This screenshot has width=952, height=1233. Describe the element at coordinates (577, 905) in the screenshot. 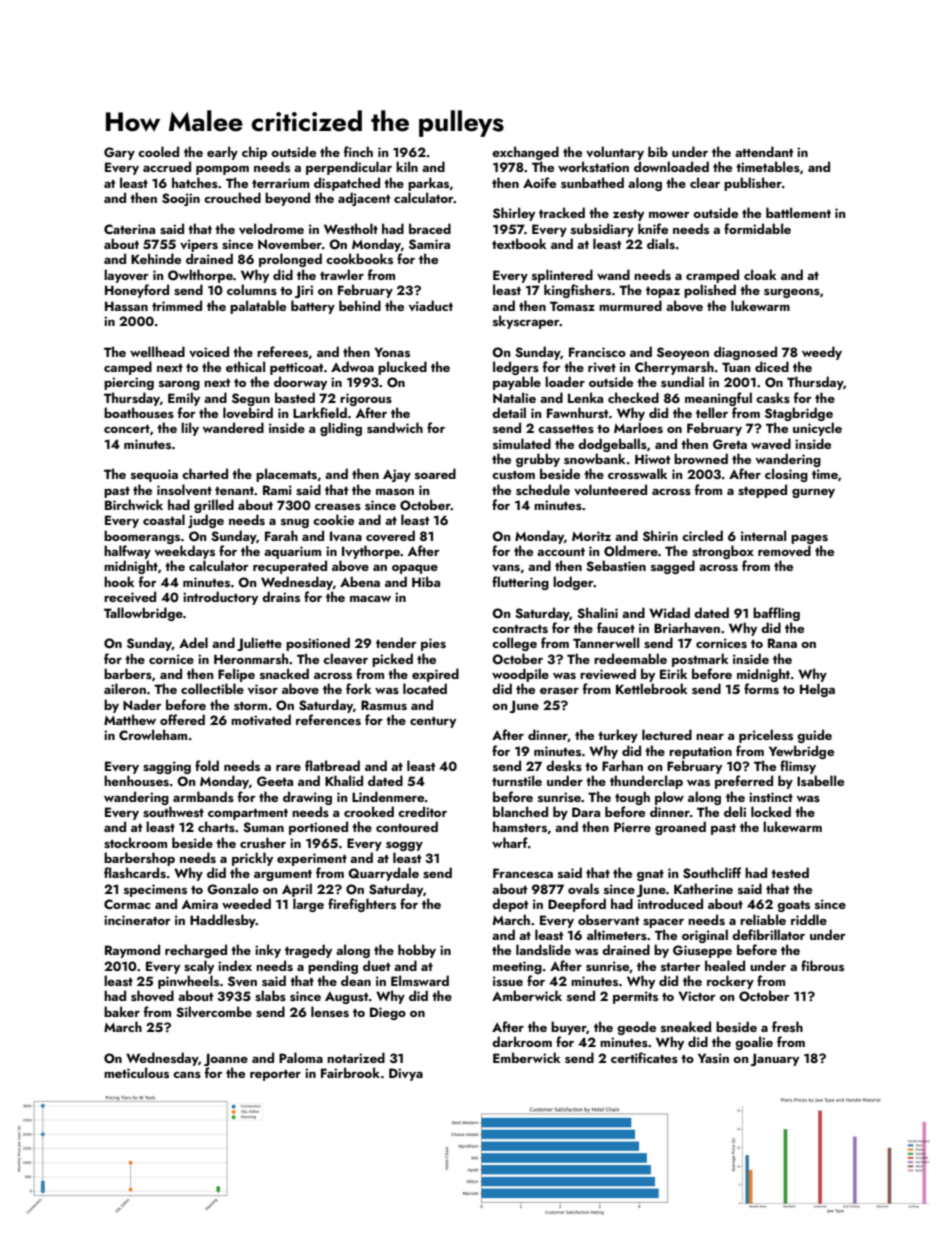

I see `Deepford` at that location.
